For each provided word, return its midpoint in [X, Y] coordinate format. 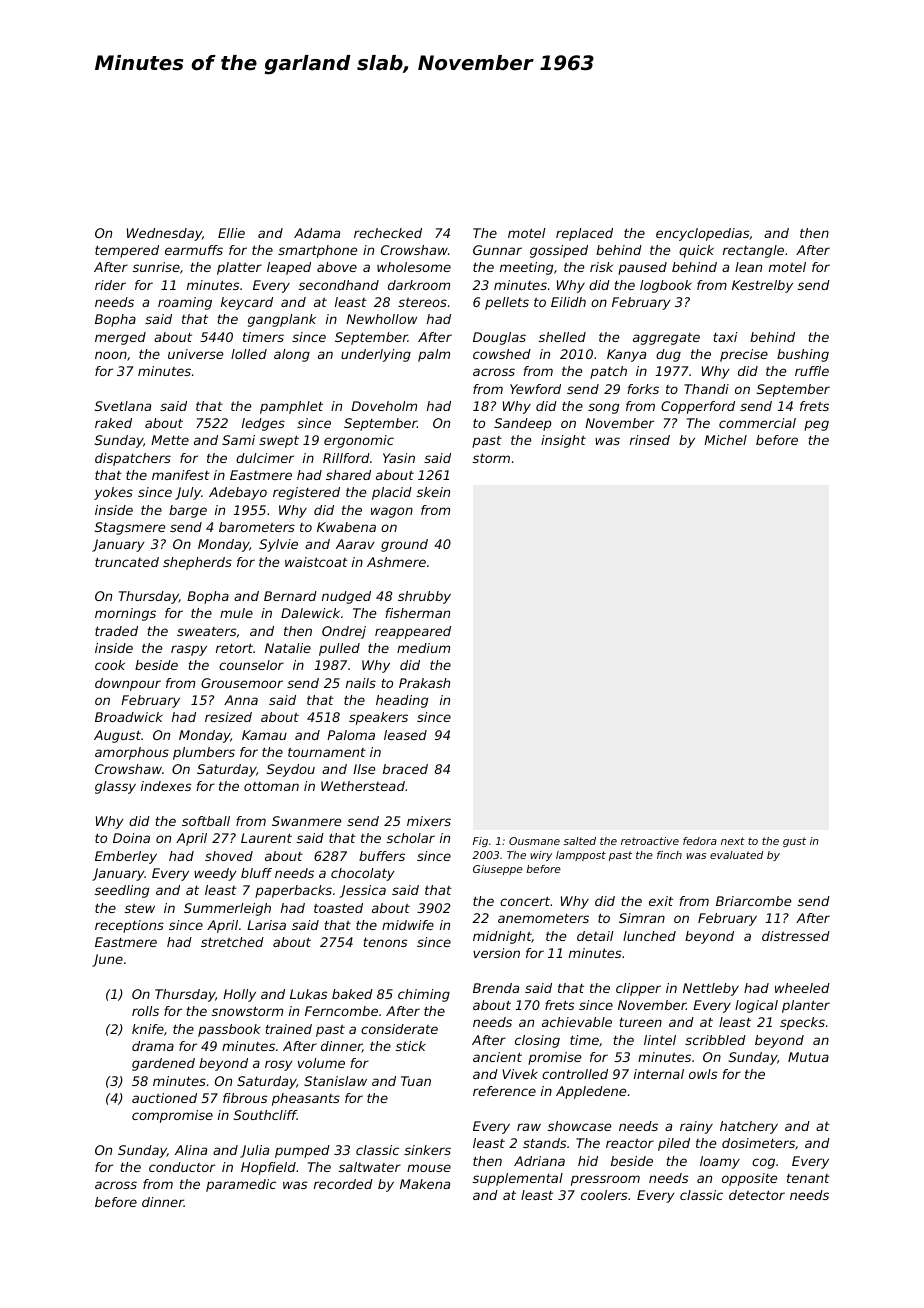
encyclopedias [702, 234]
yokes [113, 493]
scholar [411, 838]
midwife [408, 925]
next [733, 841]
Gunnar [497, 250]
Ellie [231, 233]
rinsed [650, 440]
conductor [182, 1167]
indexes [166, 786]
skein [433, 492]
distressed [796, 936]
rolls [145, 1011]
